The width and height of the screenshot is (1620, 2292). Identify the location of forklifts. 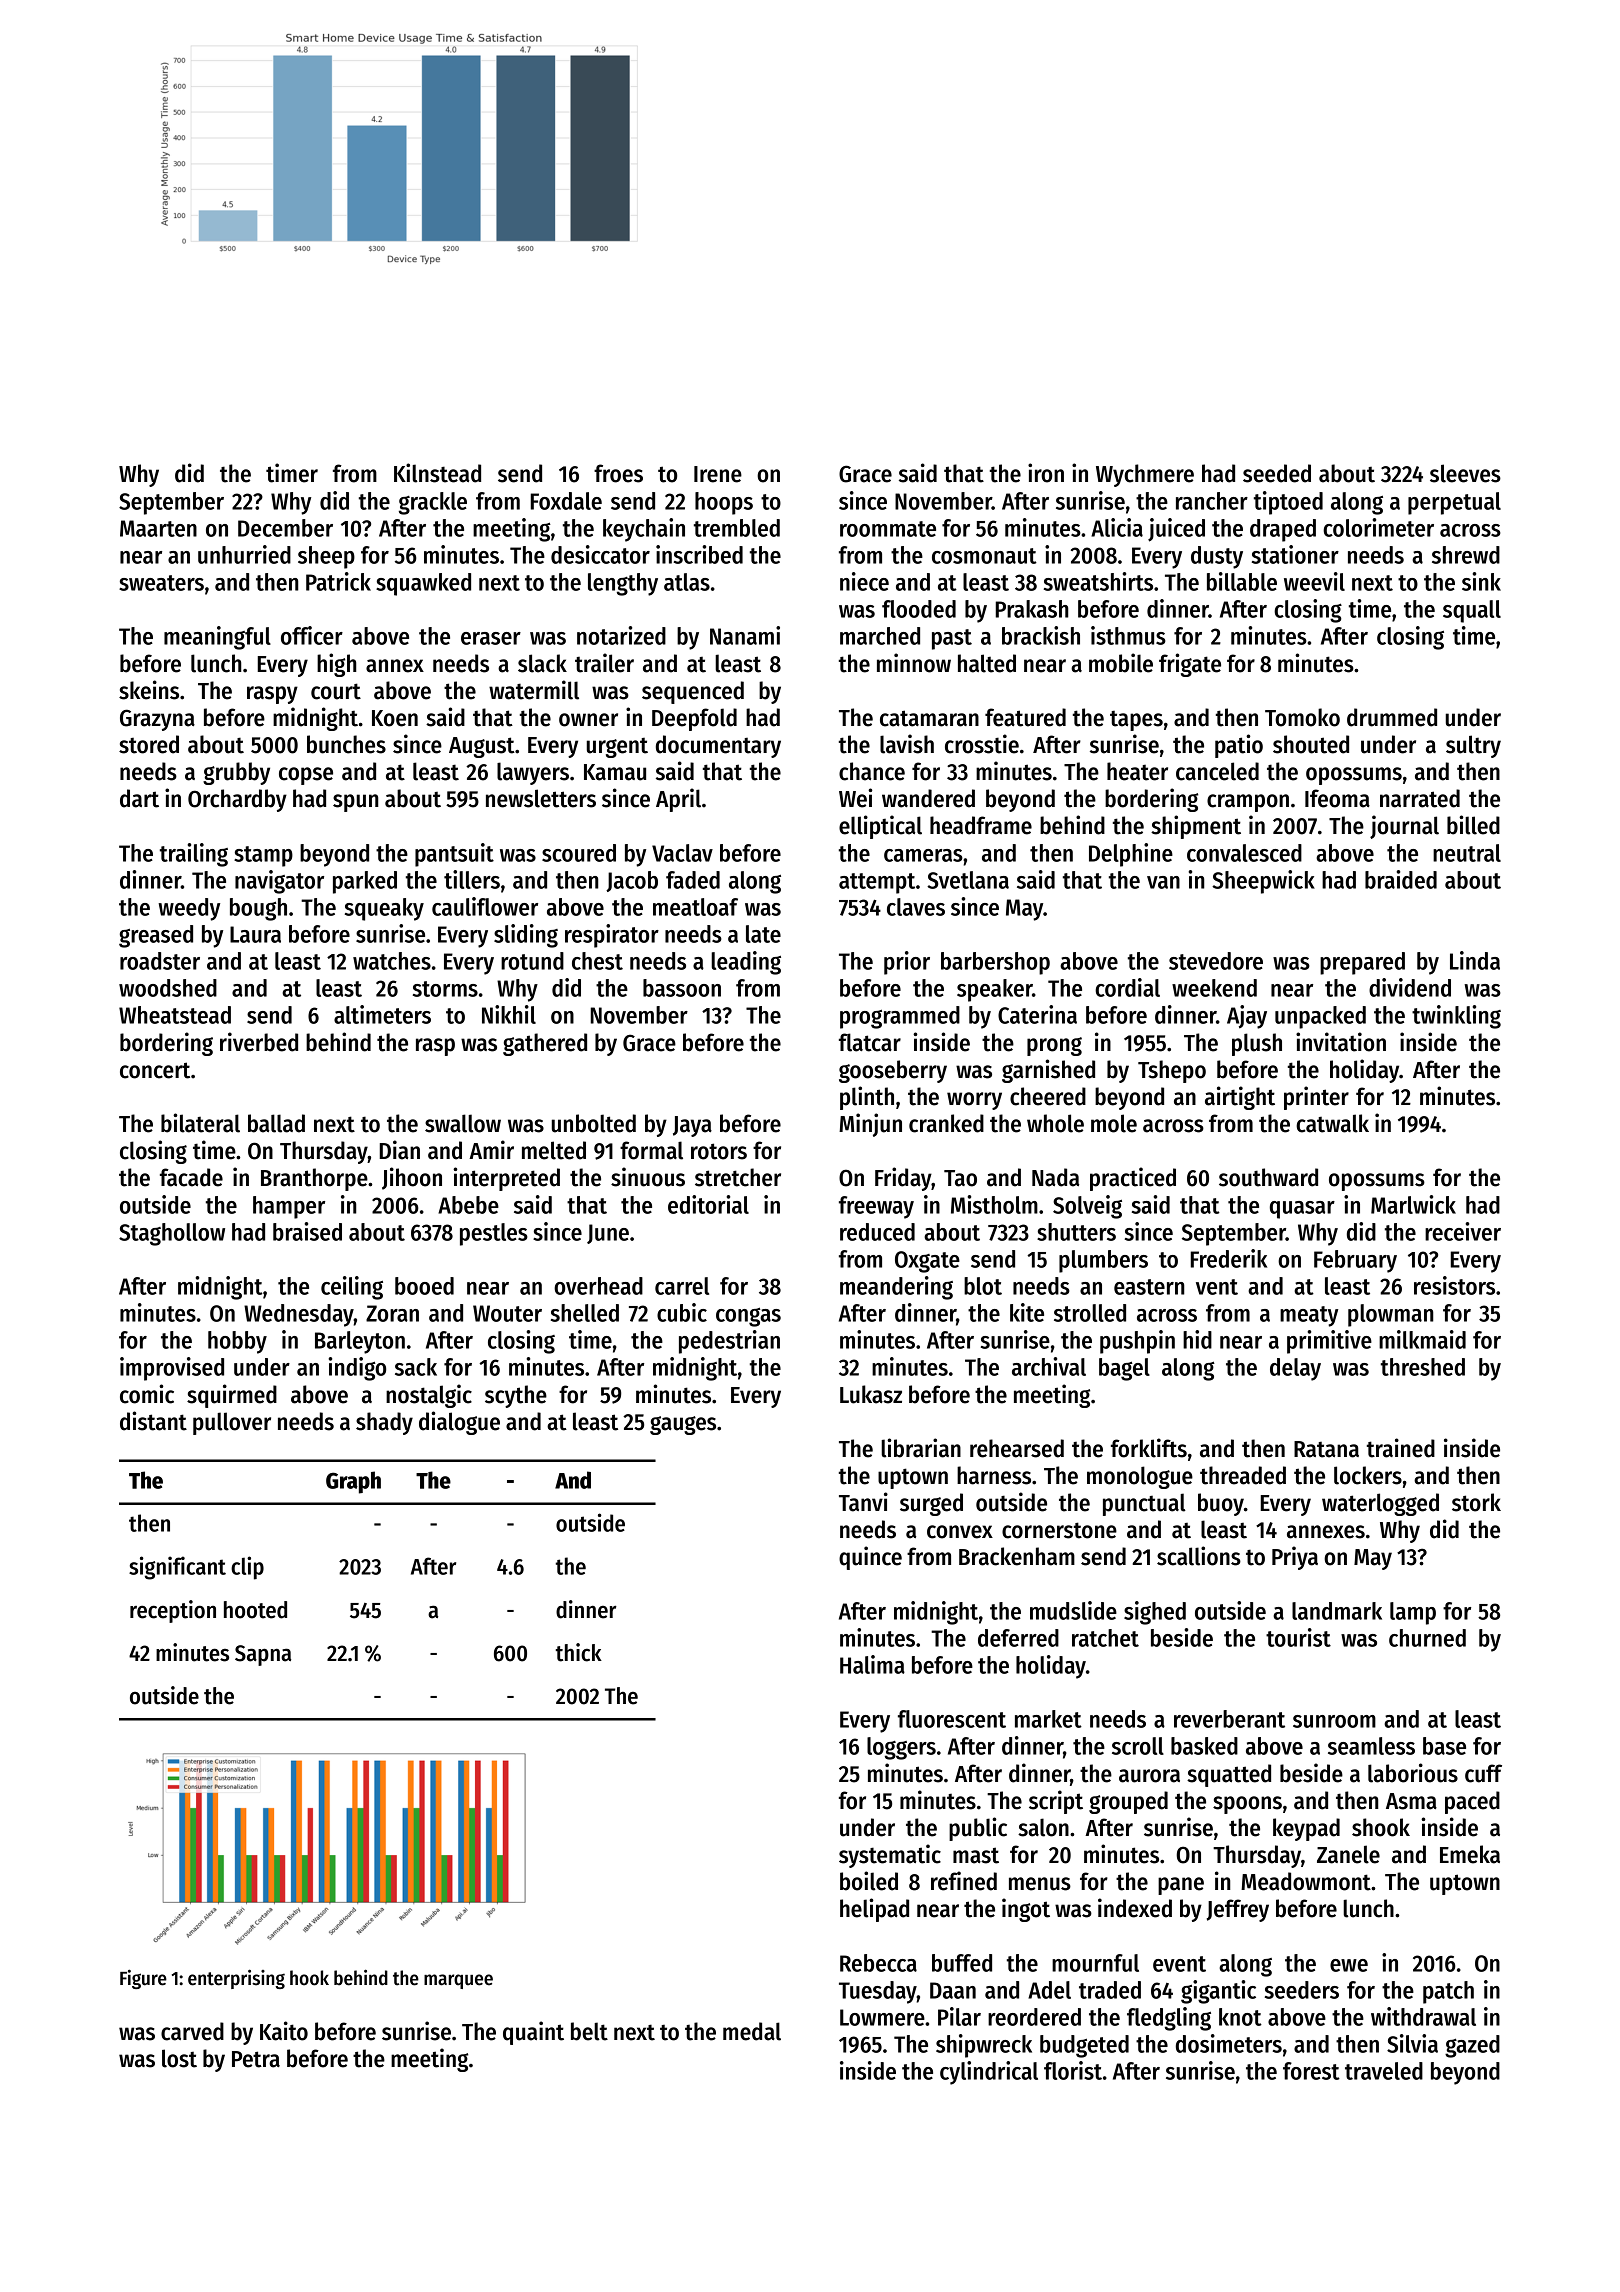
(1149, 1448).
